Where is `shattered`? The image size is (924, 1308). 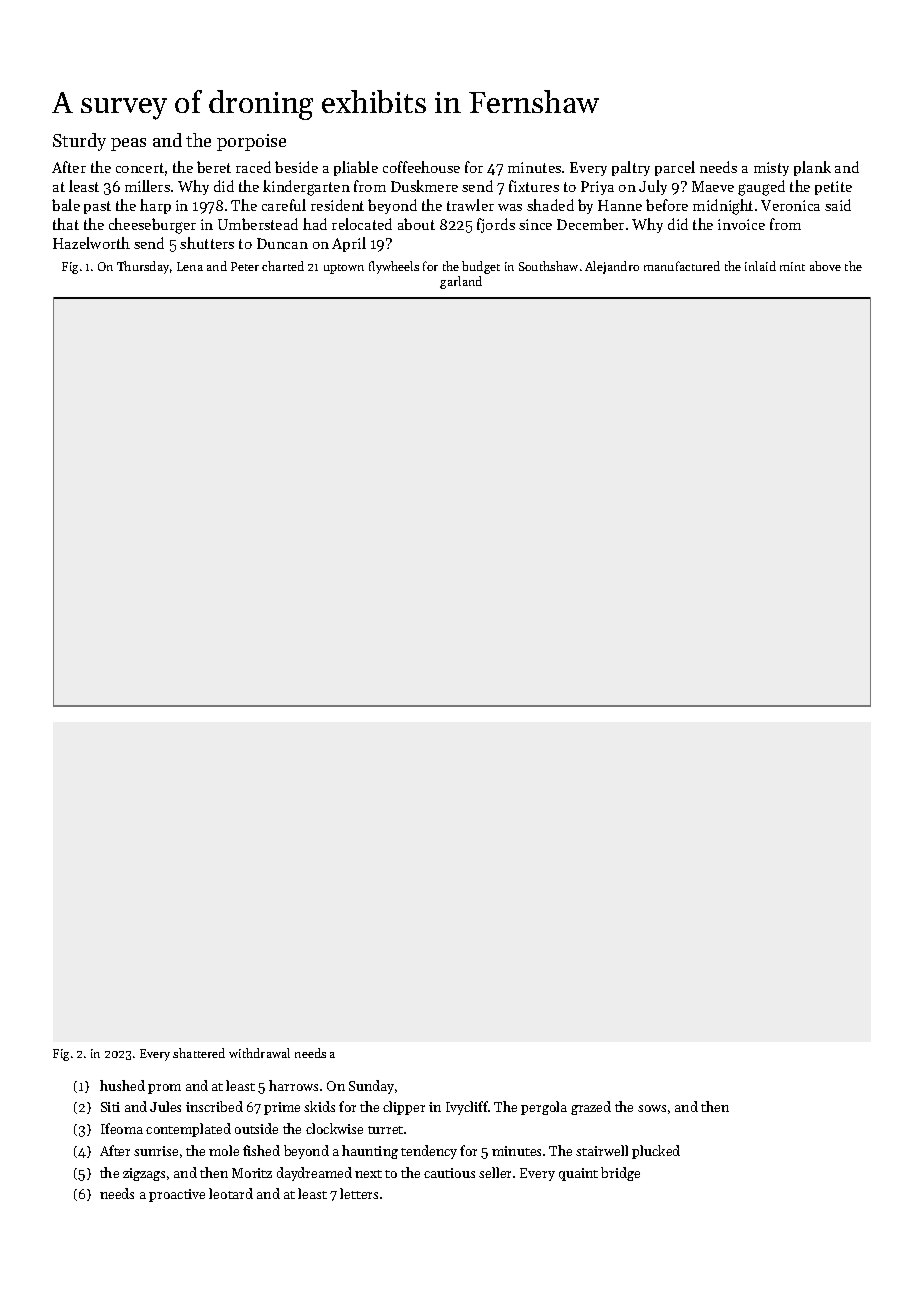 shattered is located at coordinates (199, 1053).
